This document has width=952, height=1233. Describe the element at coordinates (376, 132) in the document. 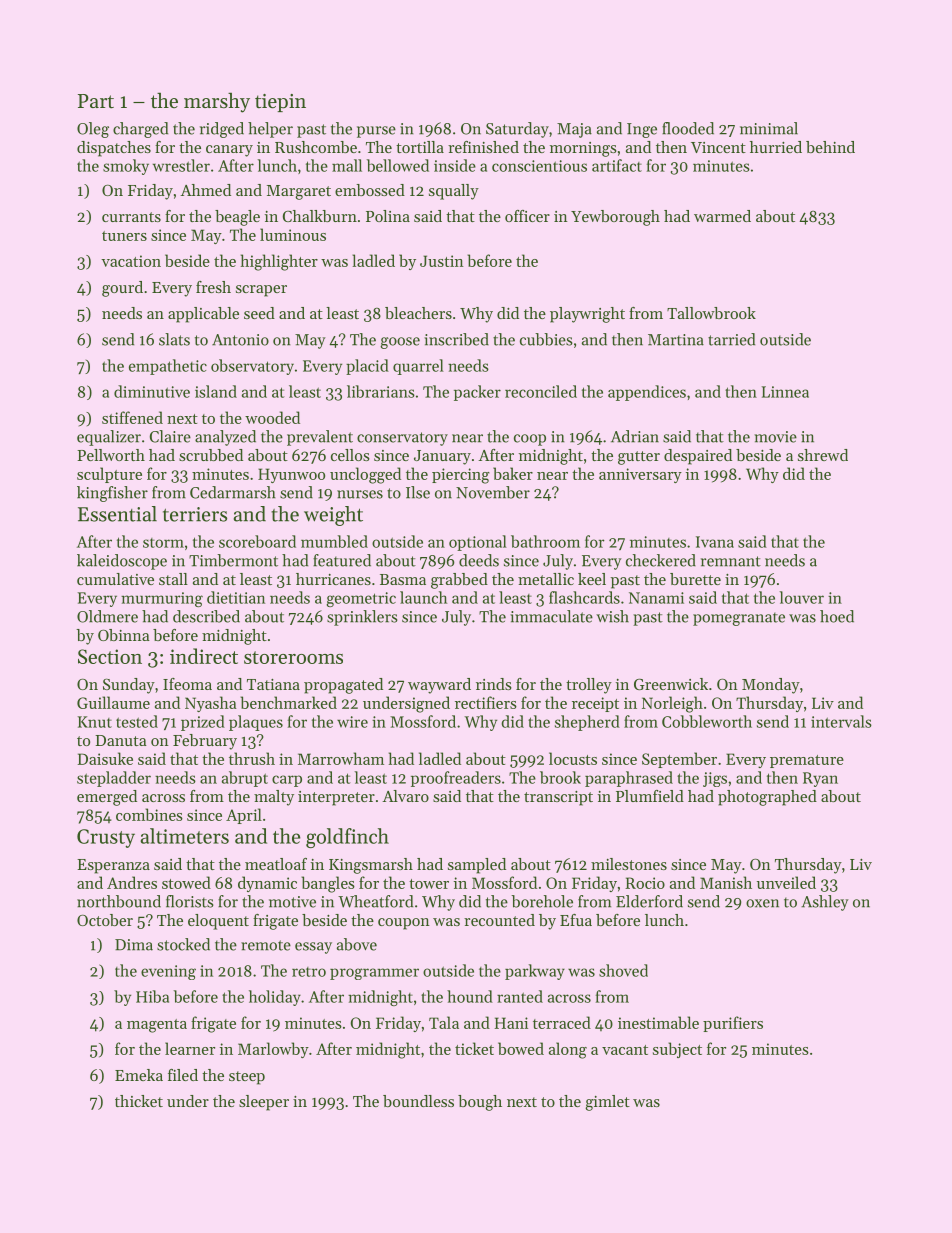

I see `purse` at that location.
